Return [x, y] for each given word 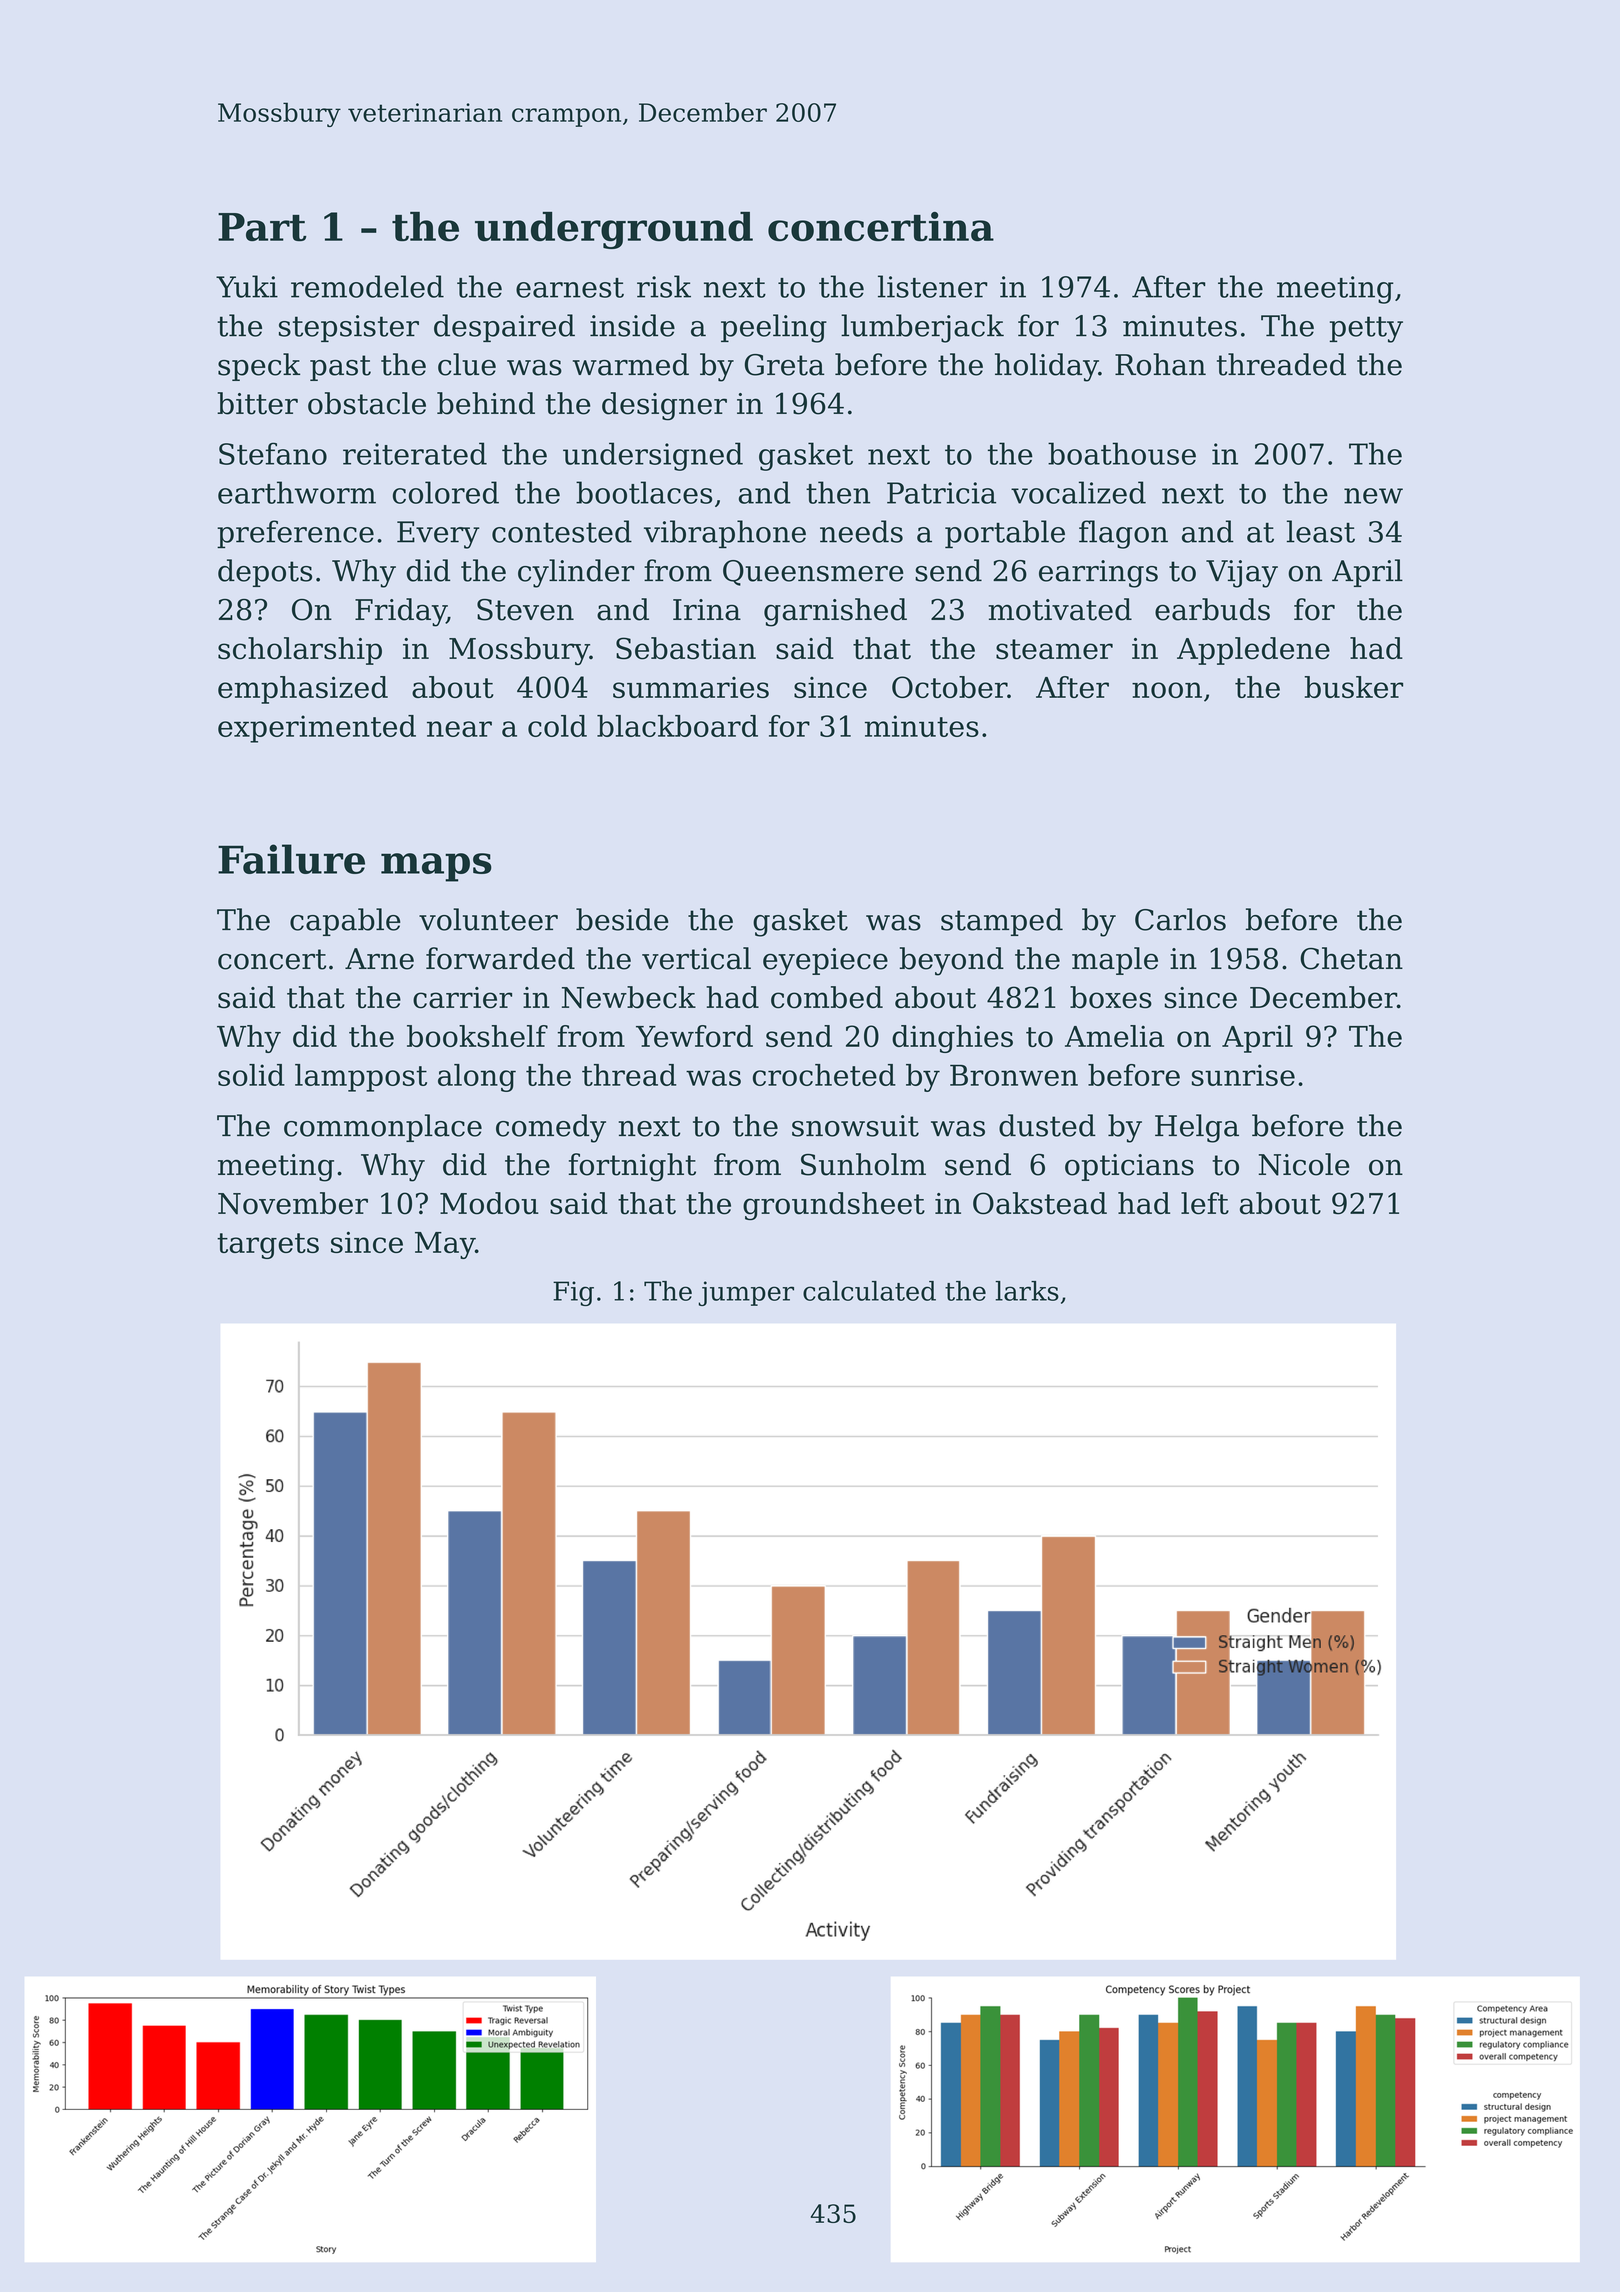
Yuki [247, 286]
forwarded [500, 958]
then [838, 492]
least [1321, 531]
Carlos [1180, 919]
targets [268, 1246]
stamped [1002, 922]
